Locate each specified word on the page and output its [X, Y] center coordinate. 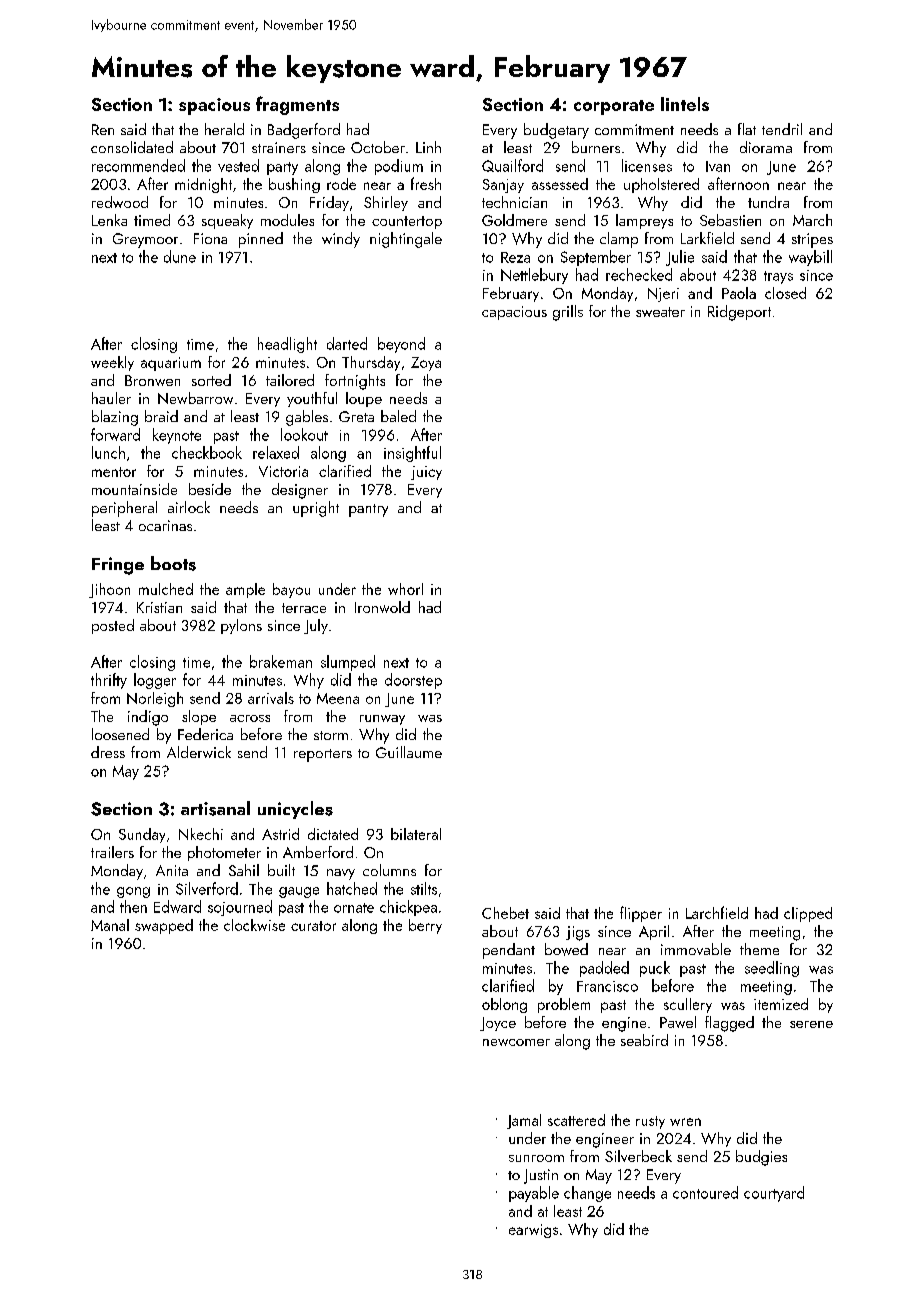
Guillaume [409, 752]
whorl [405, 589]
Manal [110, 925]
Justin [541, 1176]
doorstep [413, 681]
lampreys [644, 221]
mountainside [134, 489]
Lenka [109, 220]
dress [108, 752]
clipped [808, 914]
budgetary [556, 131]
